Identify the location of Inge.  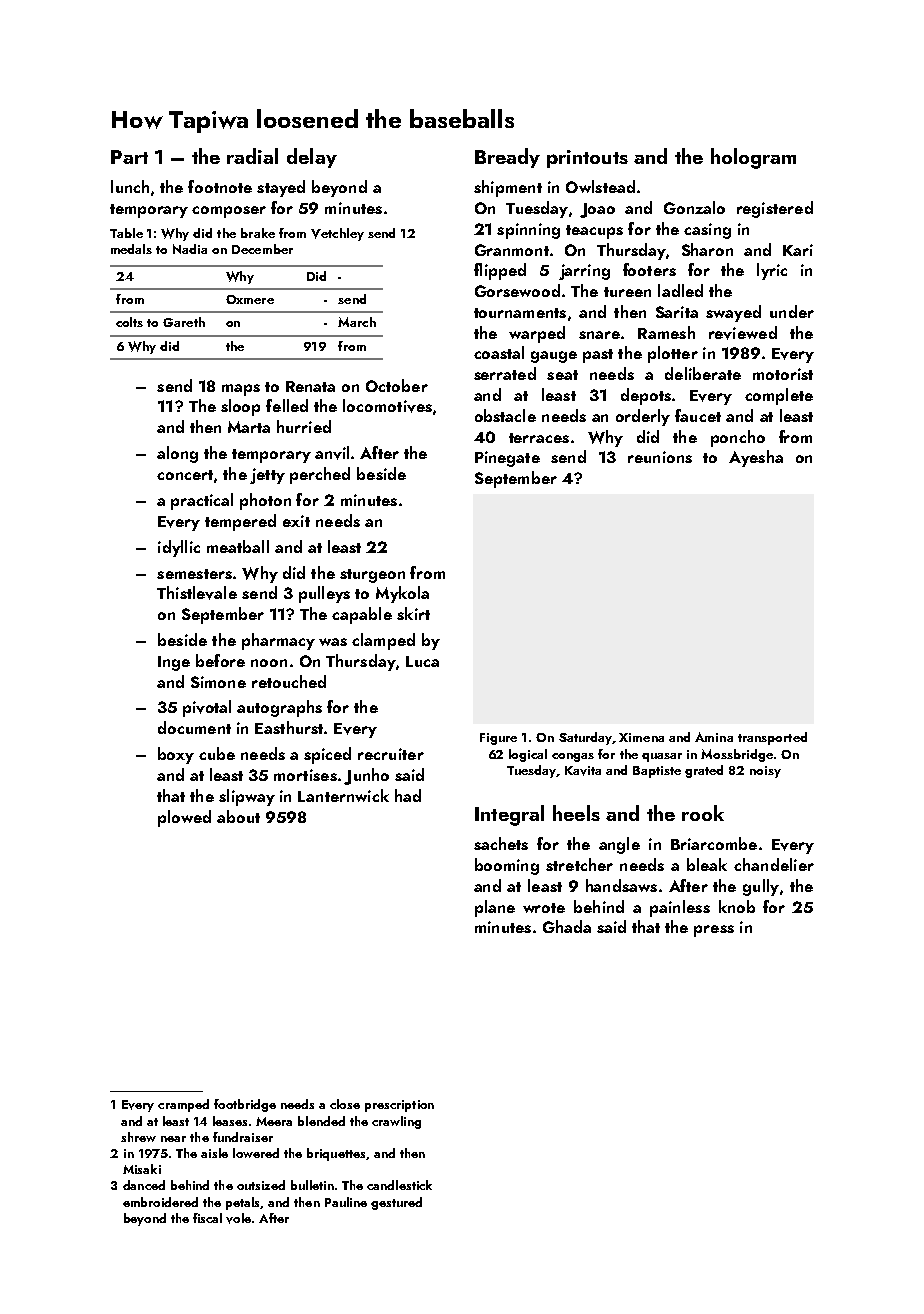
(174, 663).
